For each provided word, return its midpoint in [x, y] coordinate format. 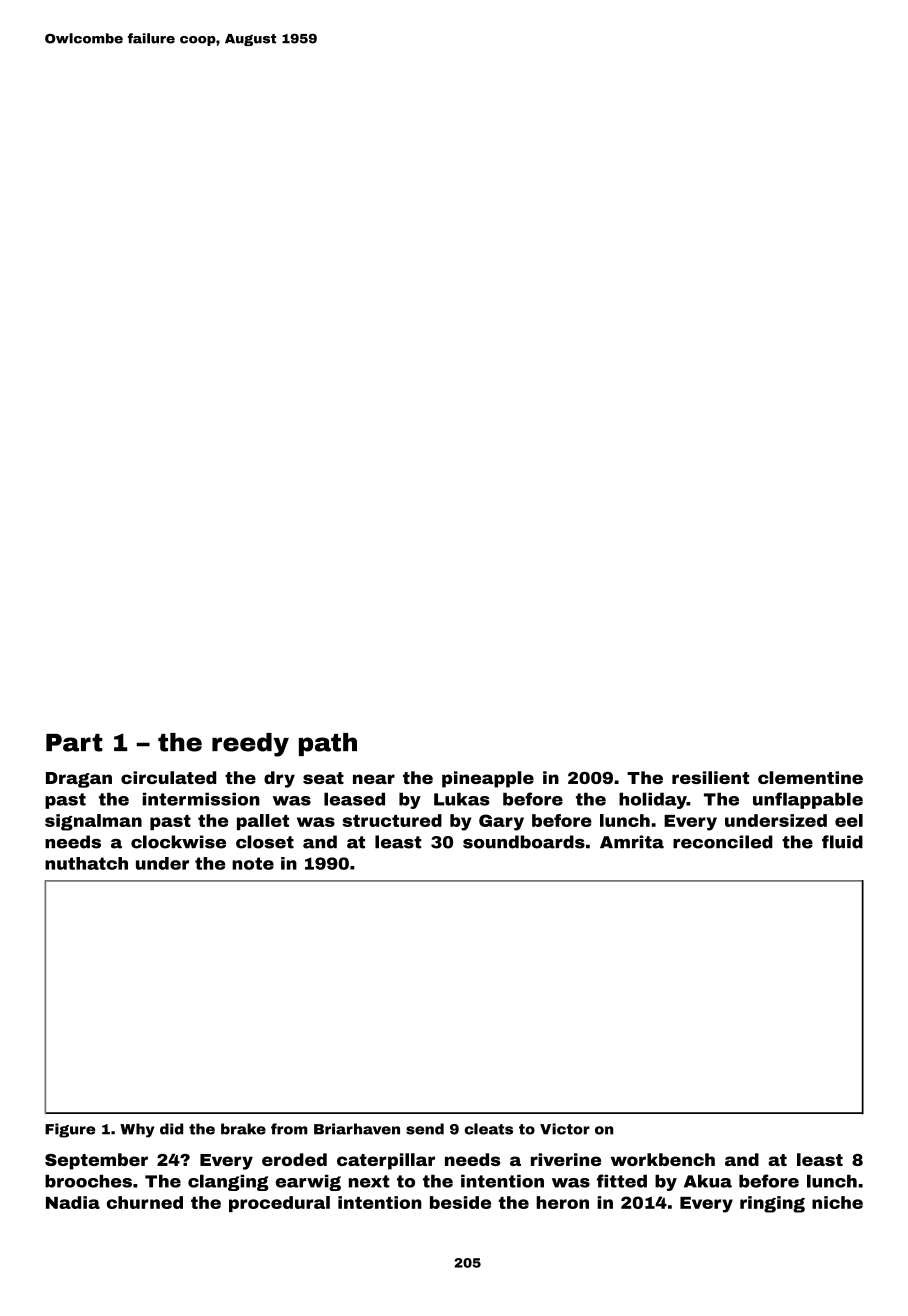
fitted [622, 1181]
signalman [93, 822]
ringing [772, 1204]
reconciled [723, 842]
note [253, 863]
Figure [70, 1130]
